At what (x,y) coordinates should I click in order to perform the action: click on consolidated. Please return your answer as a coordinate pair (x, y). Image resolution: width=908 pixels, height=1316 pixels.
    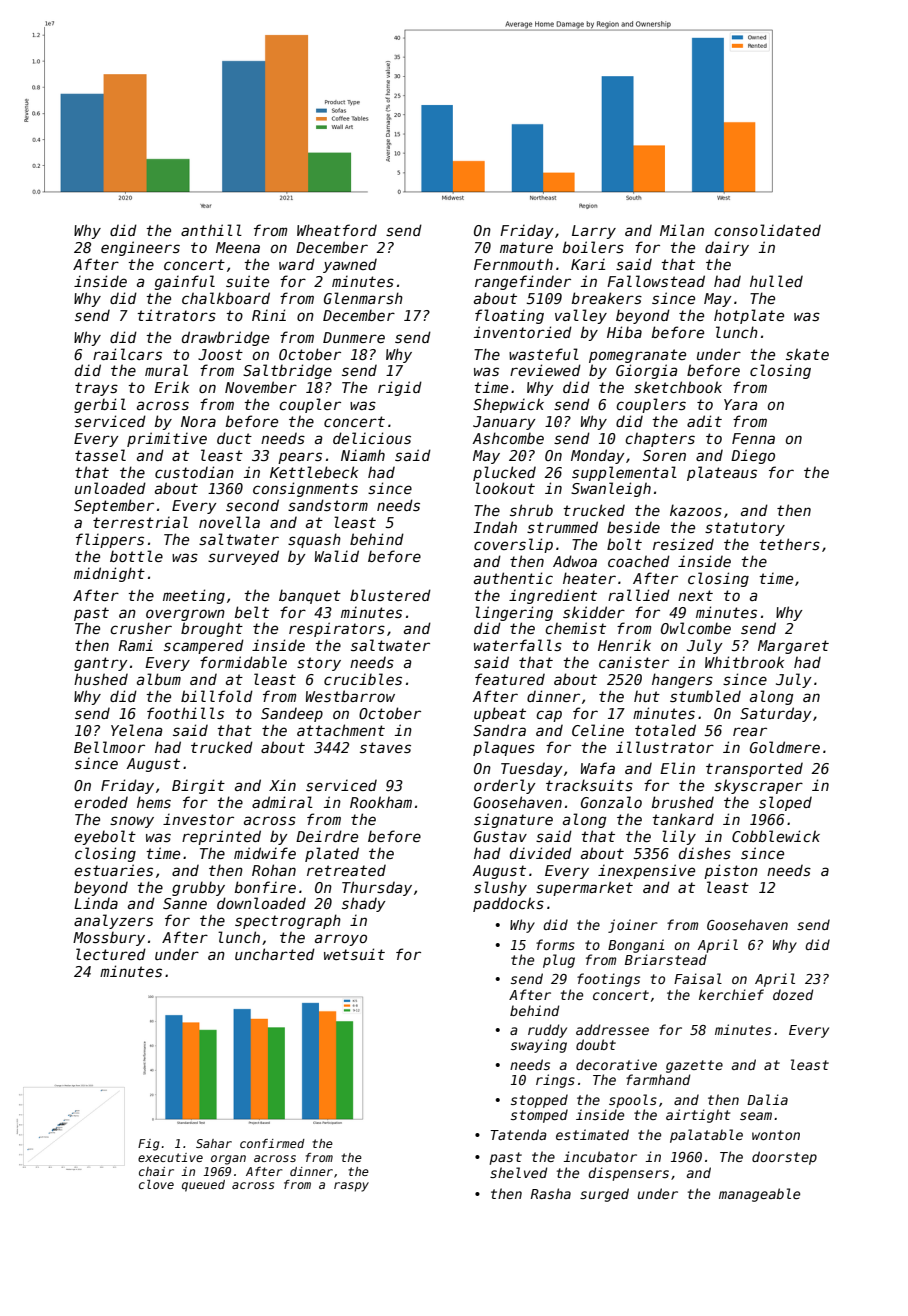
    Looking at the image, I should click on (767, 230).
